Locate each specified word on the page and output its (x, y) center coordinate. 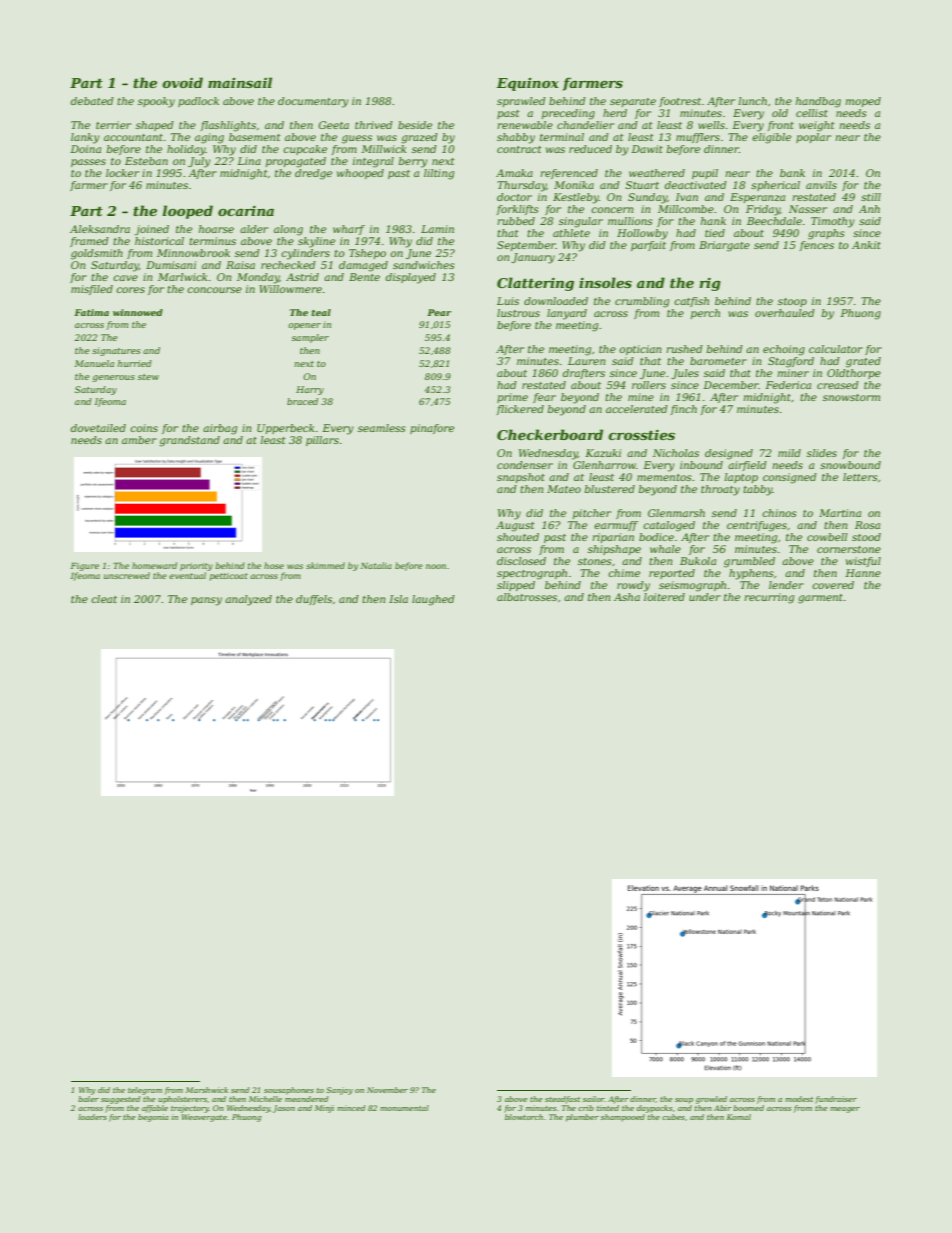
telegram (145, 1091)
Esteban (146, 161)
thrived (374, 125)
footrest (680, 102)
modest (799, 1099)
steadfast (562, 1100)
